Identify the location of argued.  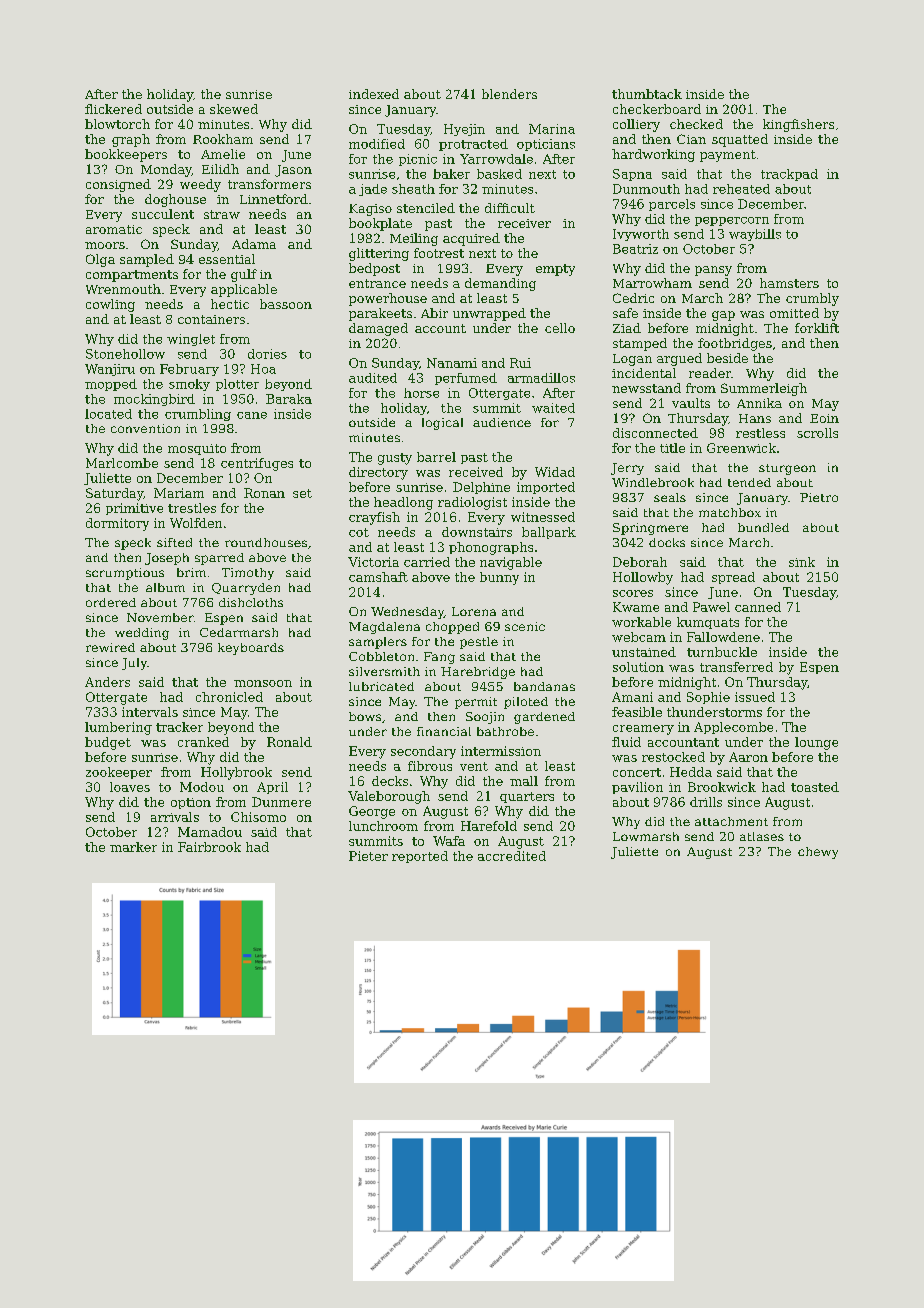
(679, 359).
